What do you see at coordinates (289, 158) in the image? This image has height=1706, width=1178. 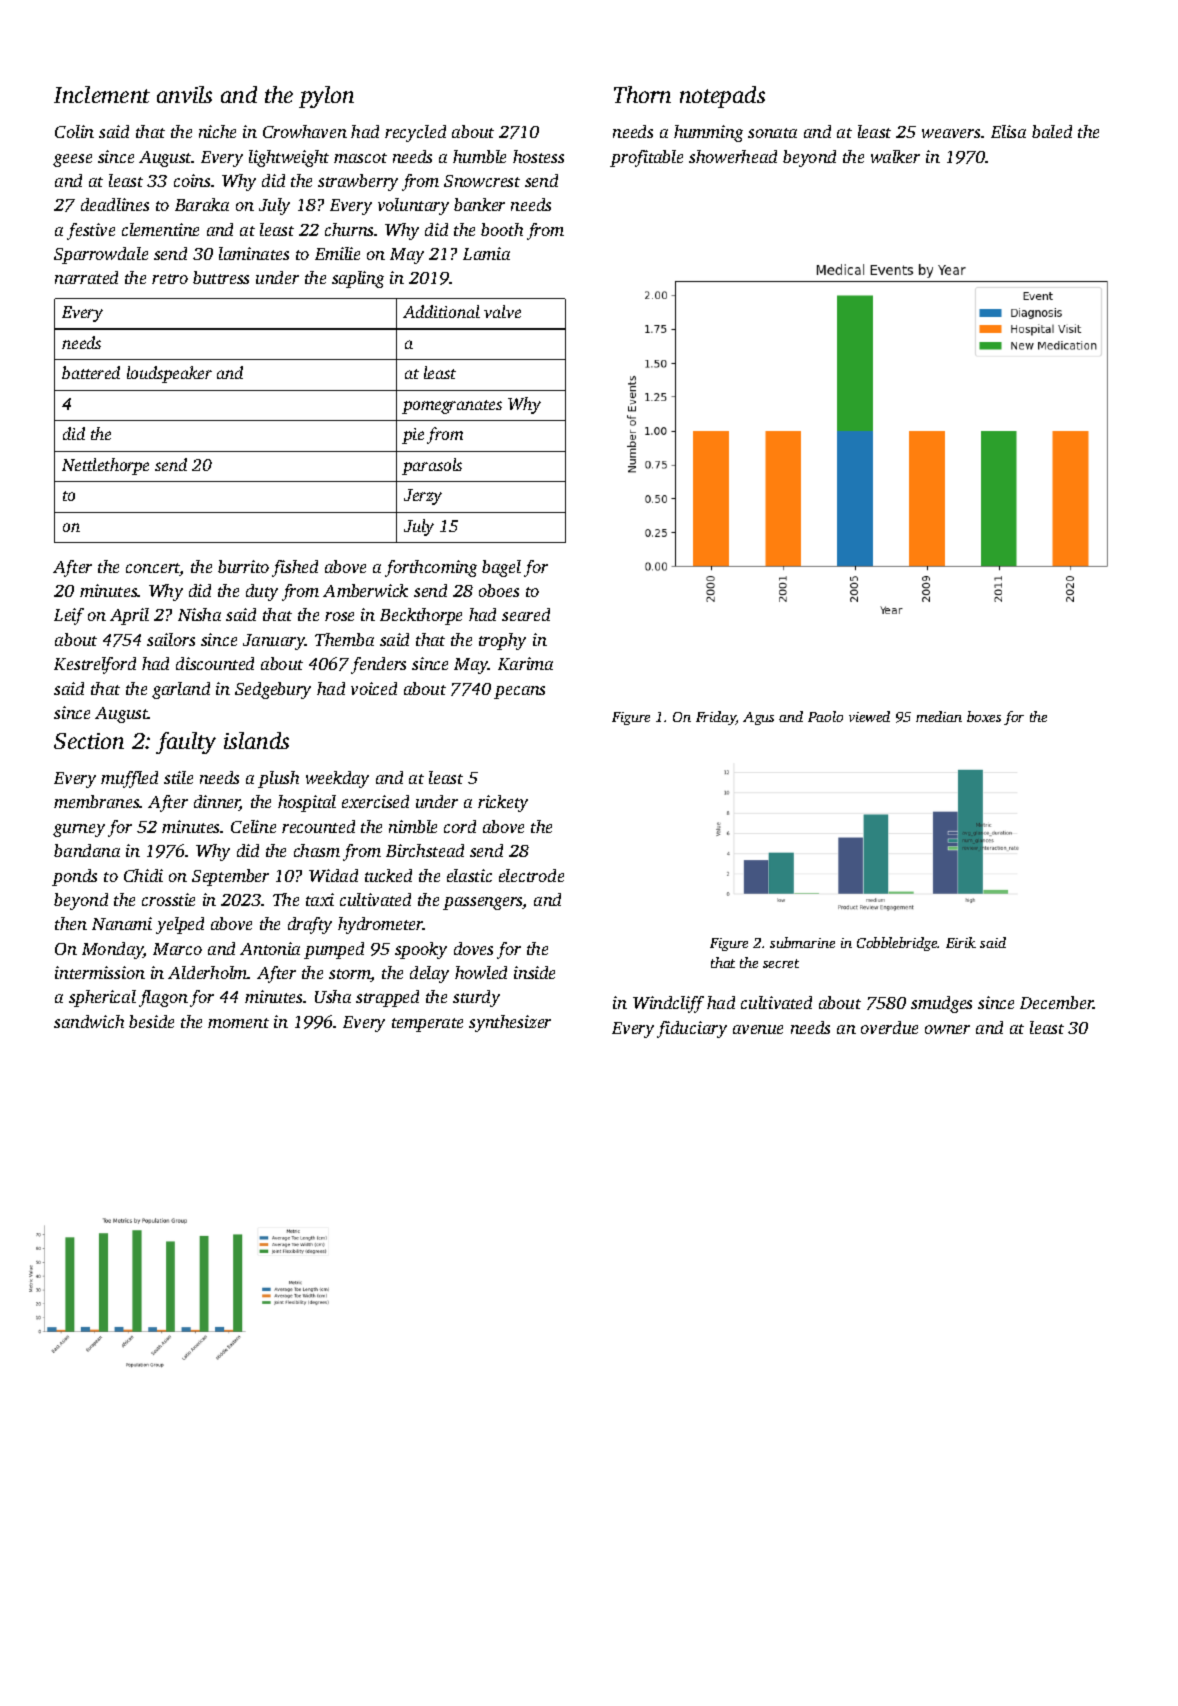 I see `lightweight` at bounding box center [289, 158].
